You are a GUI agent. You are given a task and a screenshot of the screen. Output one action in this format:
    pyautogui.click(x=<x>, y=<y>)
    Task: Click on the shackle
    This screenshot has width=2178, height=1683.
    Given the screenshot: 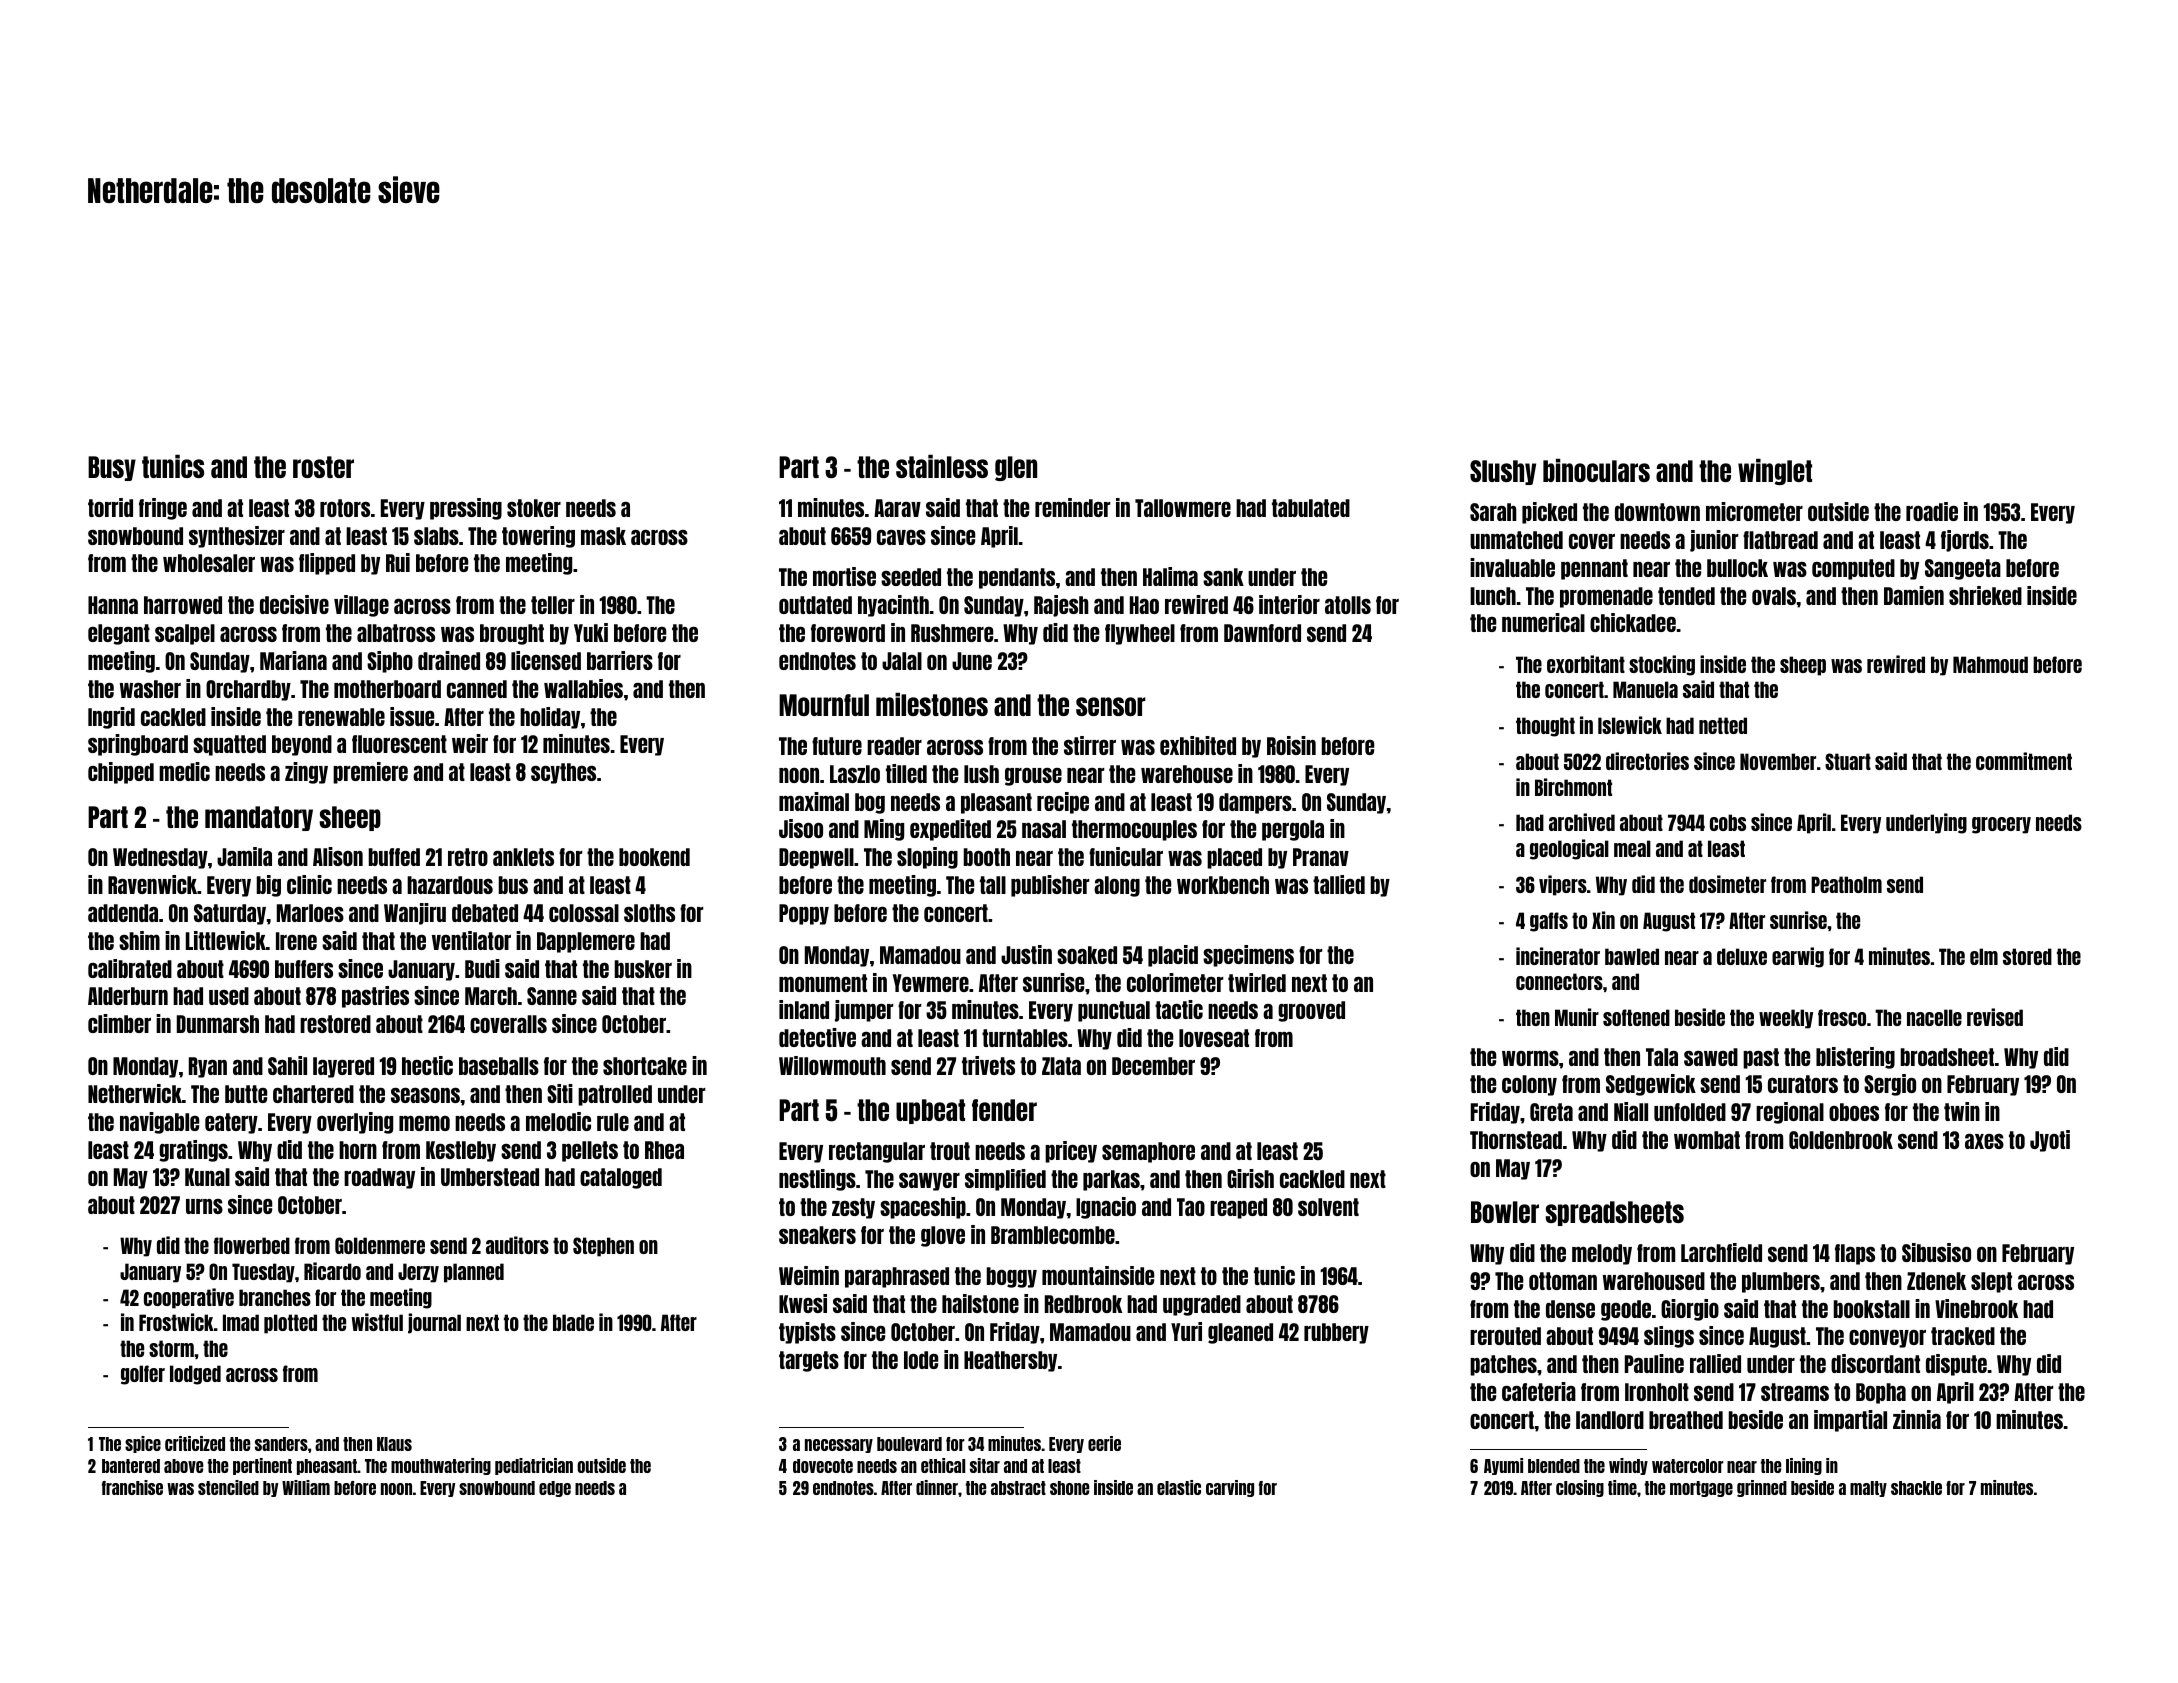 What is the action you would take?
    pyautogui.click(x=1916, y=1488)
